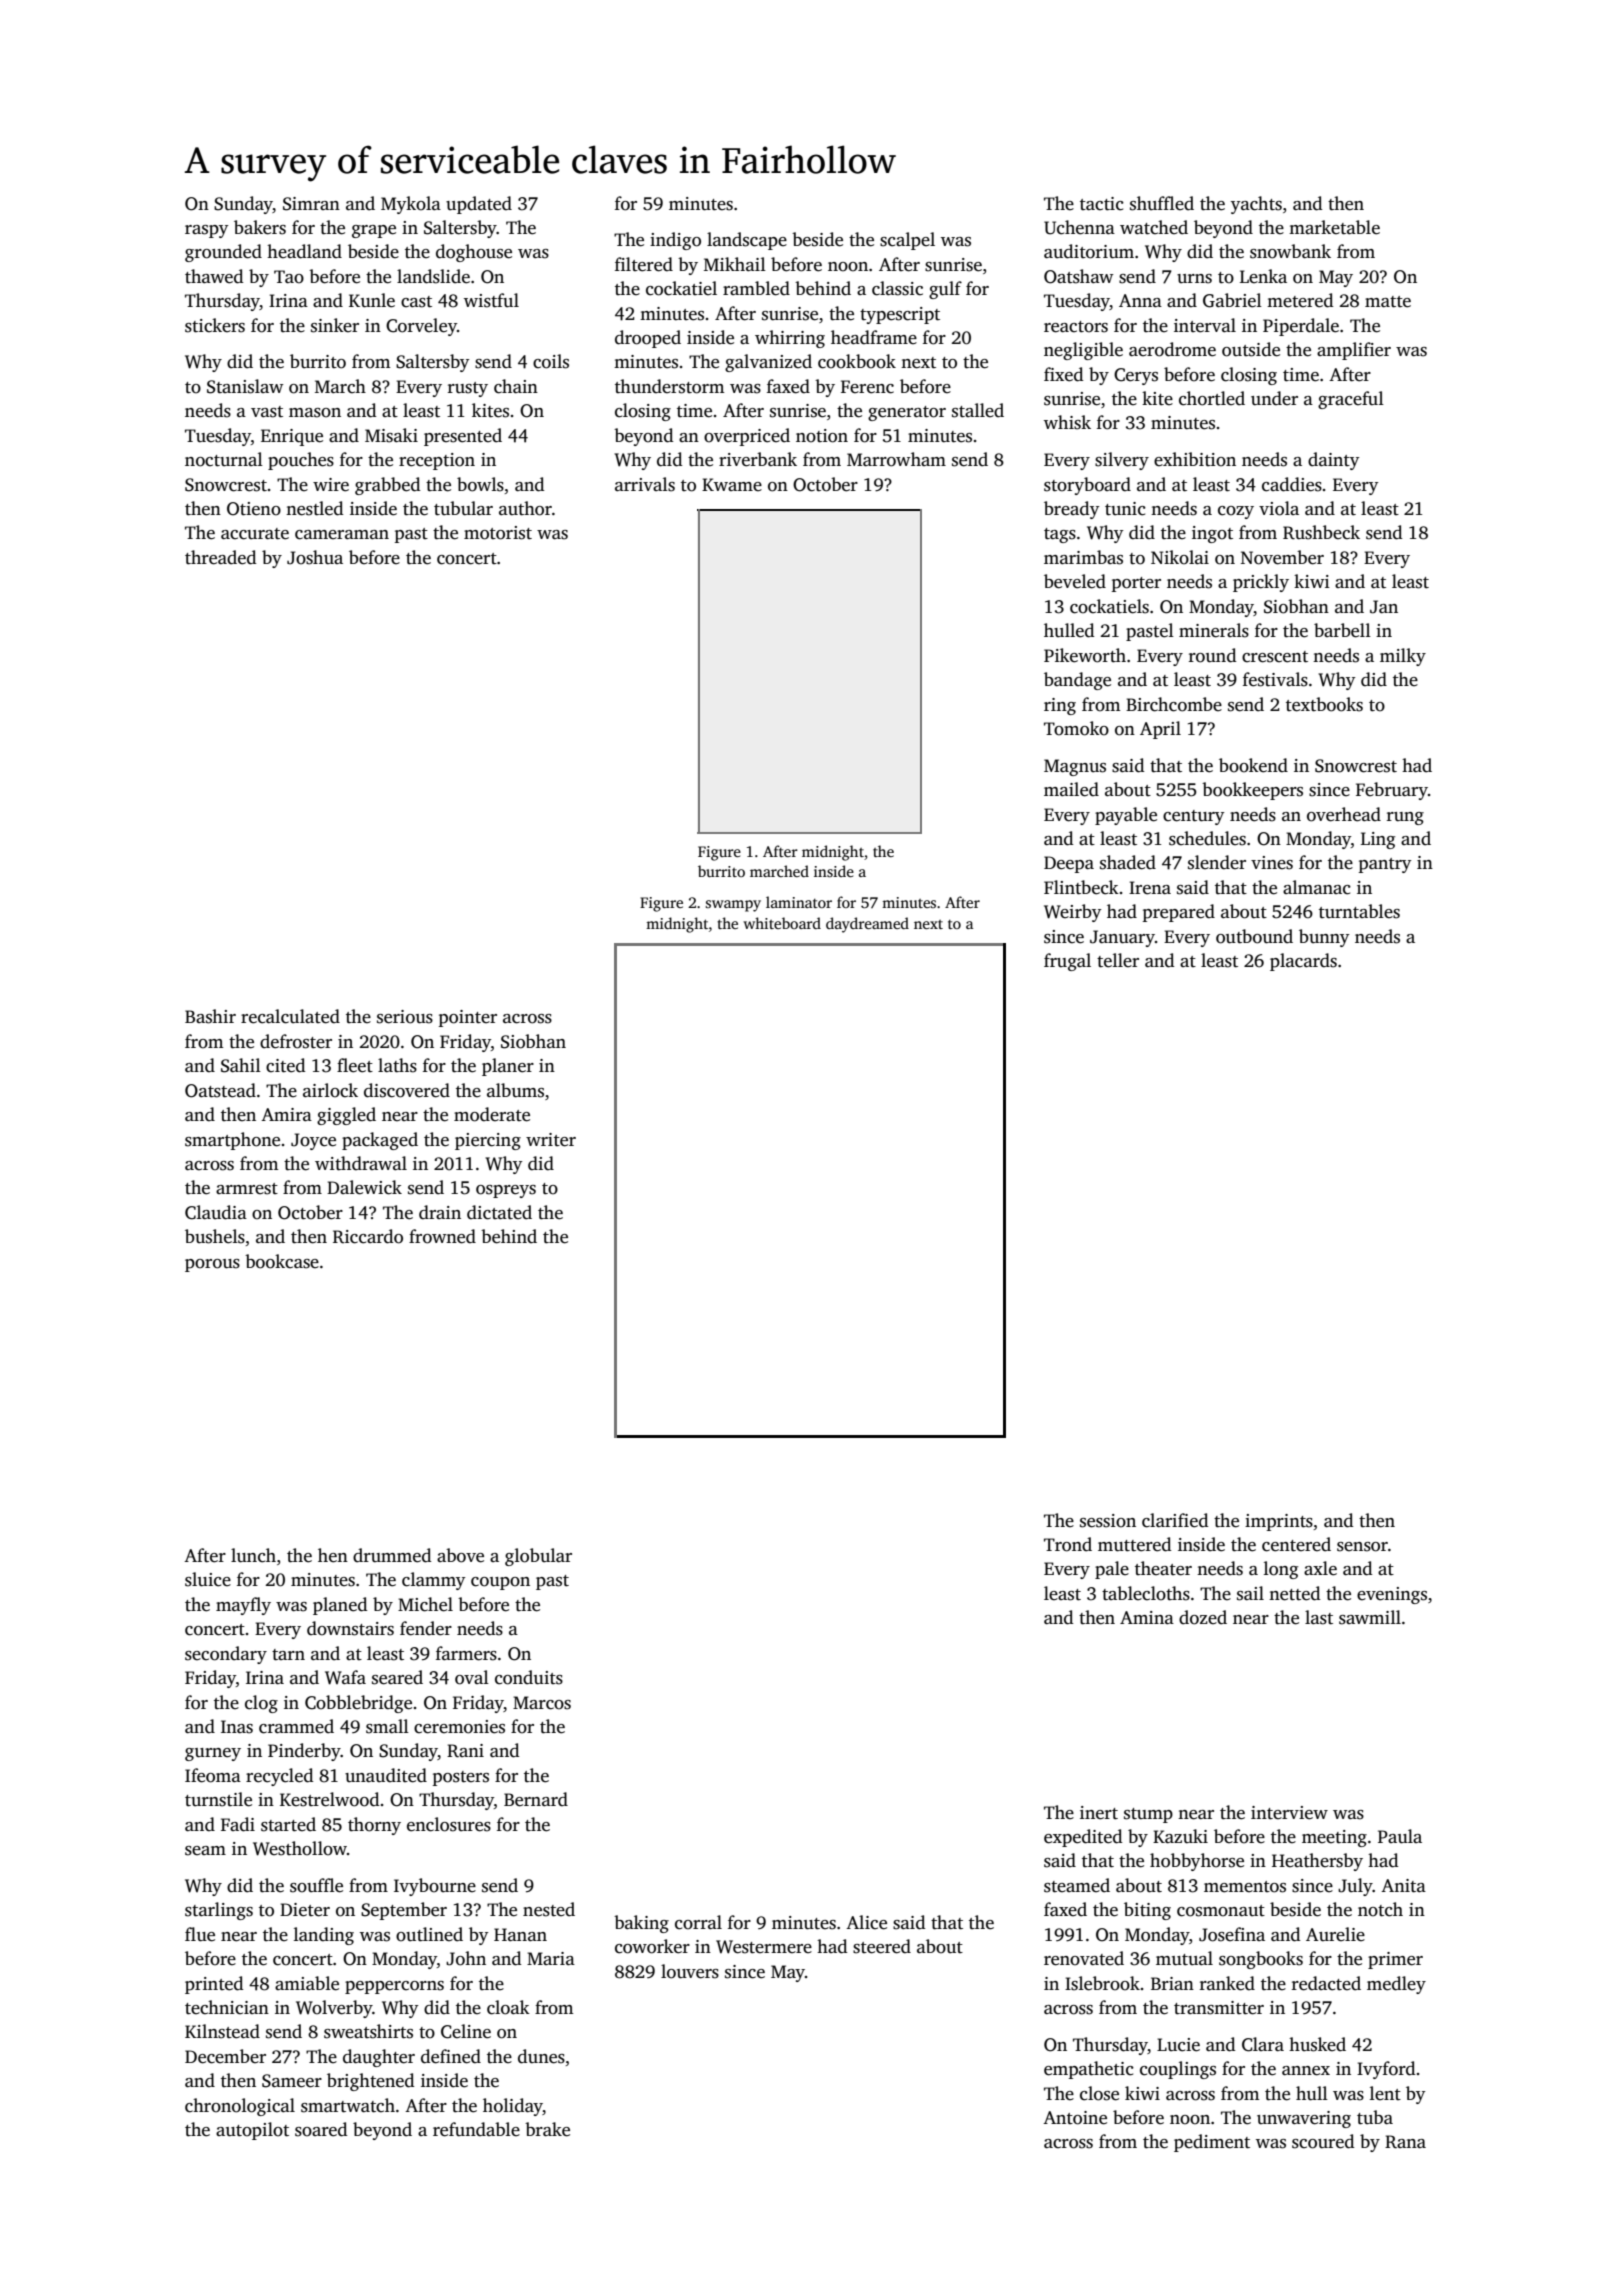  What do you see at coordinates (315, 413) in the screenshot?
I see `mason` at bounding box center [315, 413].
